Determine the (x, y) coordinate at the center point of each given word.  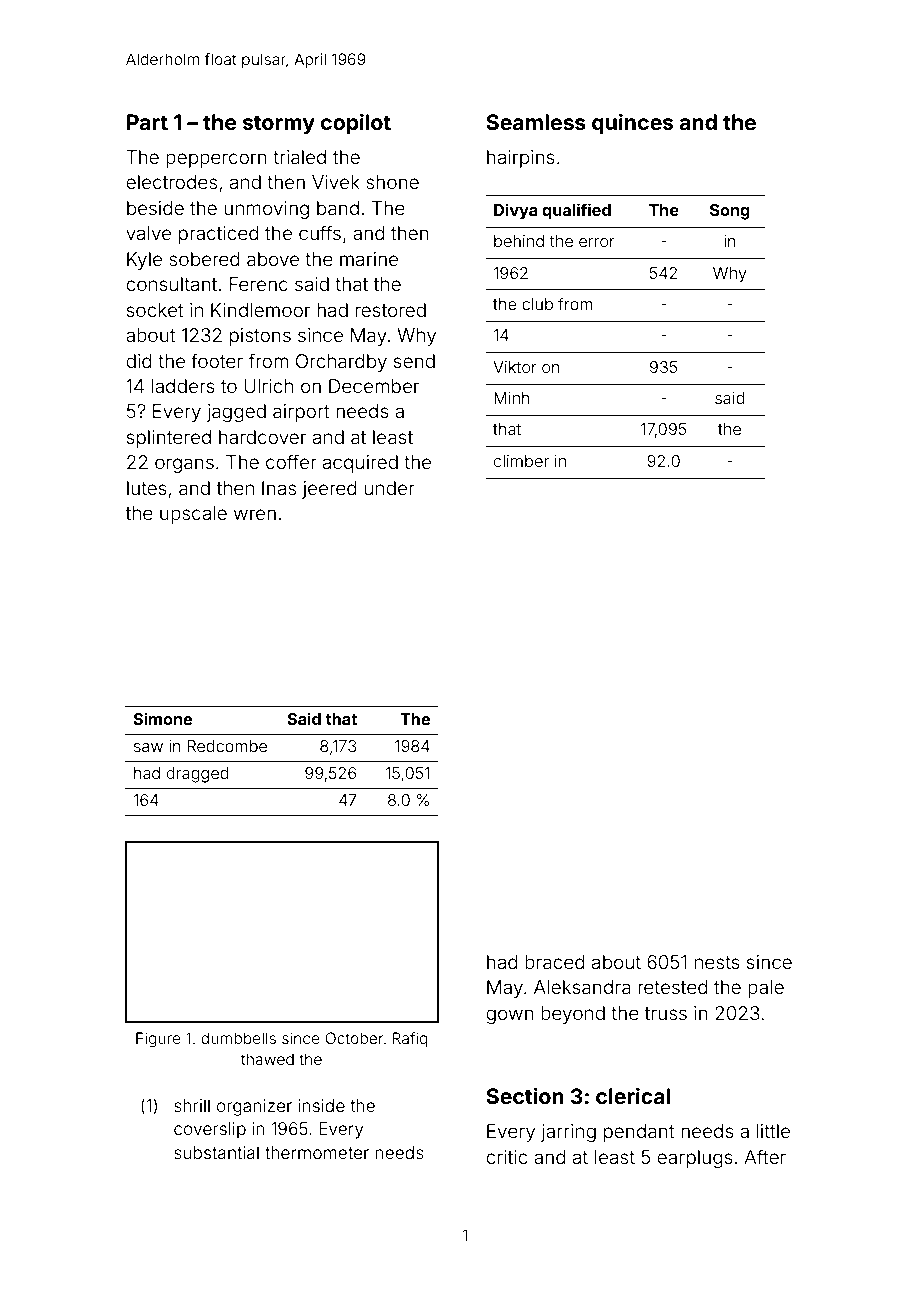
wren (255, 514)
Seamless (536, 122)
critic (506, 1157)
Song (730, 212)
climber (521, 461)
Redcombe (227, 746)
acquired (360, 464)
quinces (632, 124)
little (773, 1131)
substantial (216, 1152)
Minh (512, 398)
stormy (279, 125)
